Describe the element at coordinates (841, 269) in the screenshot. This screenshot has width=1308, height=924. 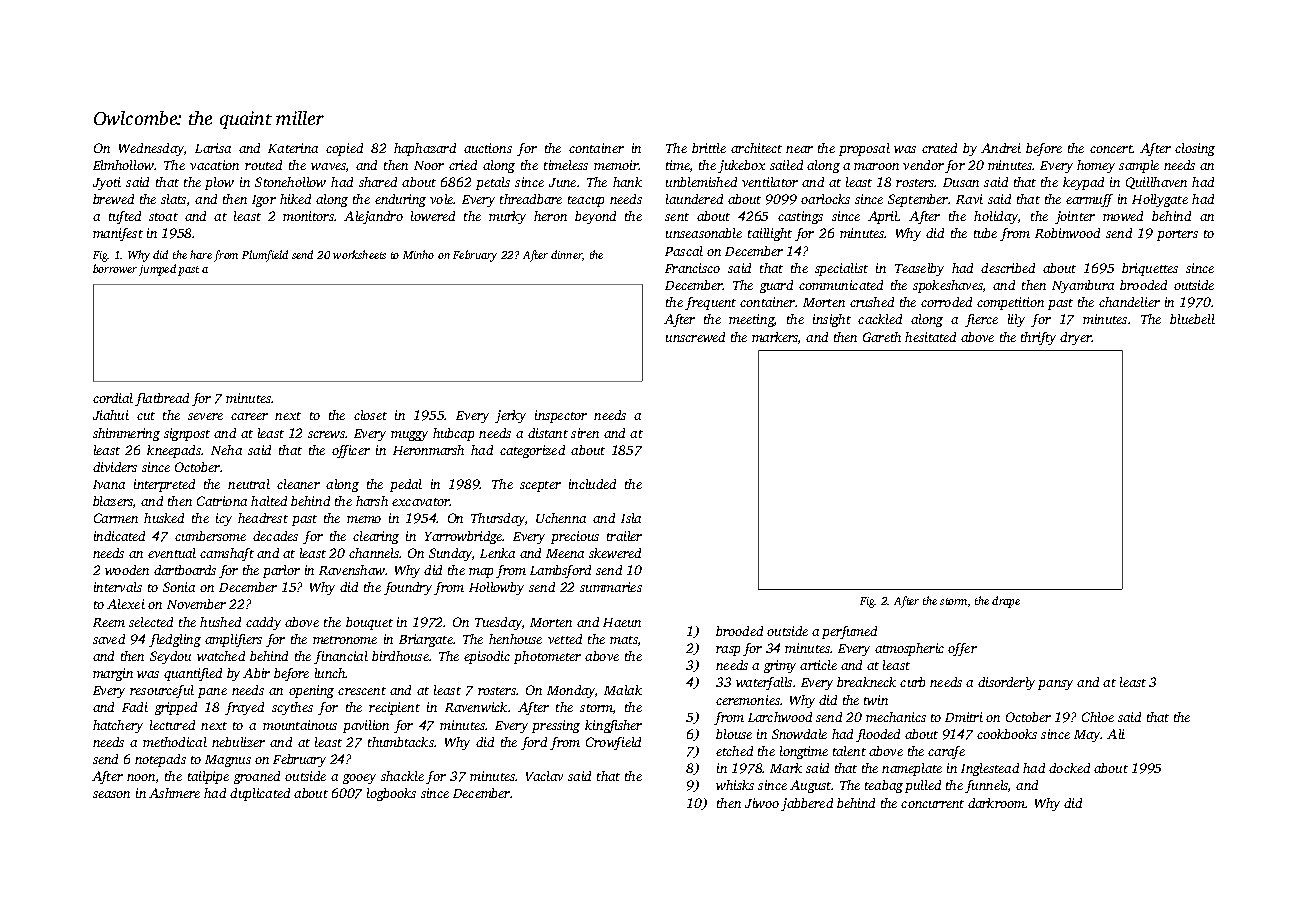
I see `specialist` at that location.
